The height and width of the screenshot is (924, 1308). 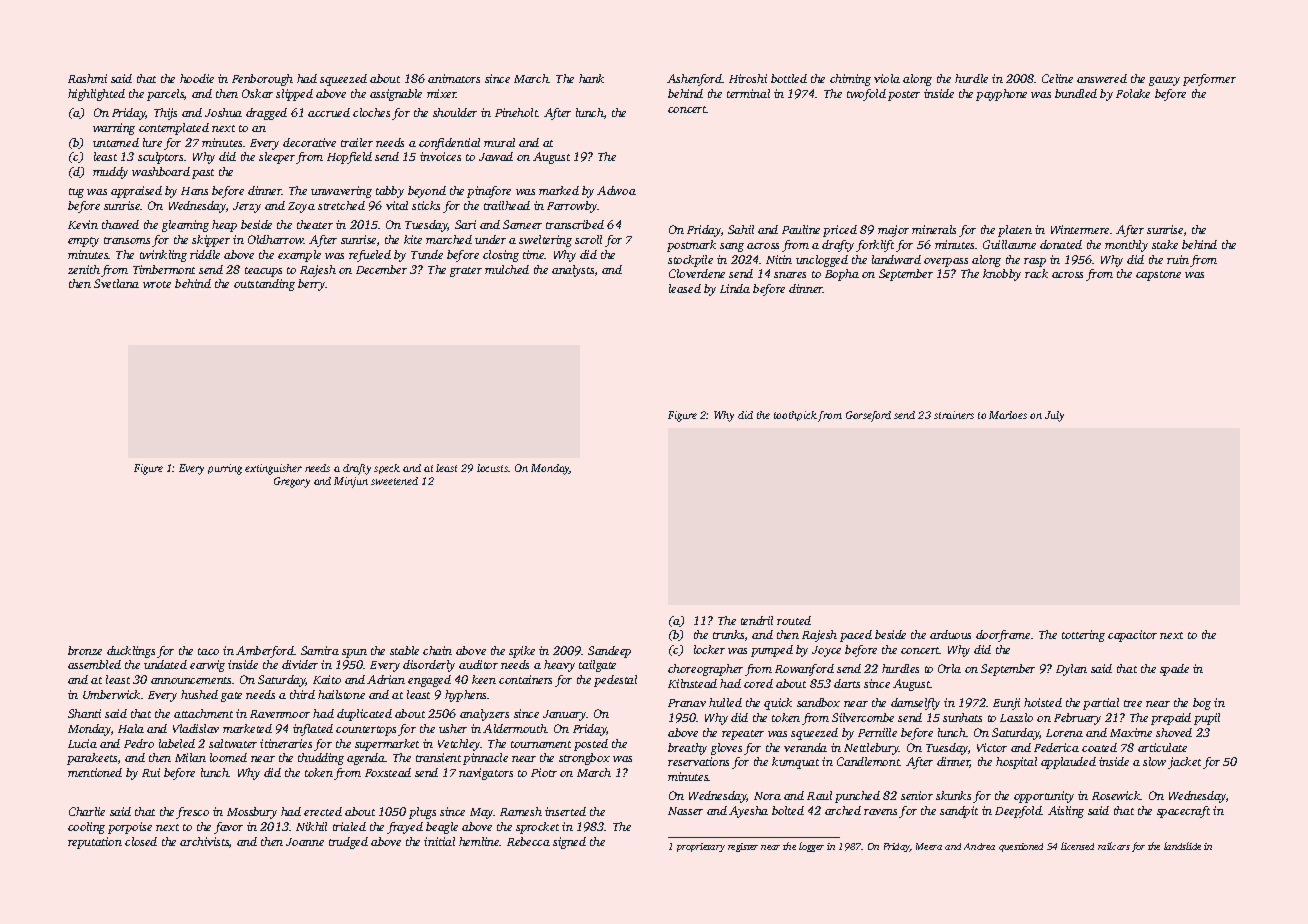 What do you see at coordinates (1132, 636) in the screenshot?
I see `capacitor` at bounding box center [1132, 636].
